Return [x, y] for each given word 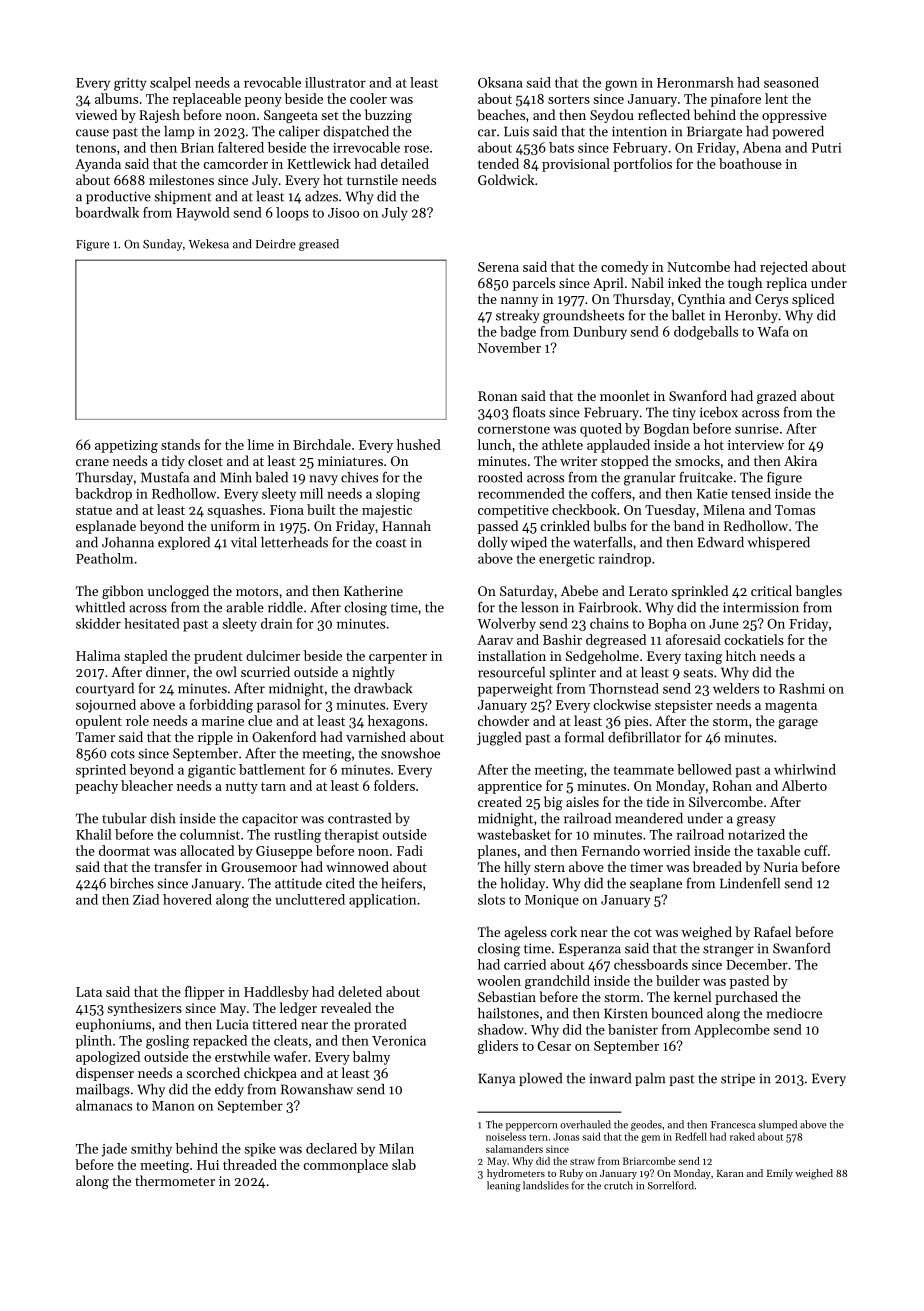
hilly [517, 868]
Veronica [399, 1041]
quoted [601, 430]
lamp [179, 132]
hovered [187, 899]
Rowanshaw [317, 1089]
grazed [777, 397]
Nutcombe [698, 266]
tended [498, 163]
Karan [730, 1173]
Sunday [163, 245]
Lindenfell [750, 883]
